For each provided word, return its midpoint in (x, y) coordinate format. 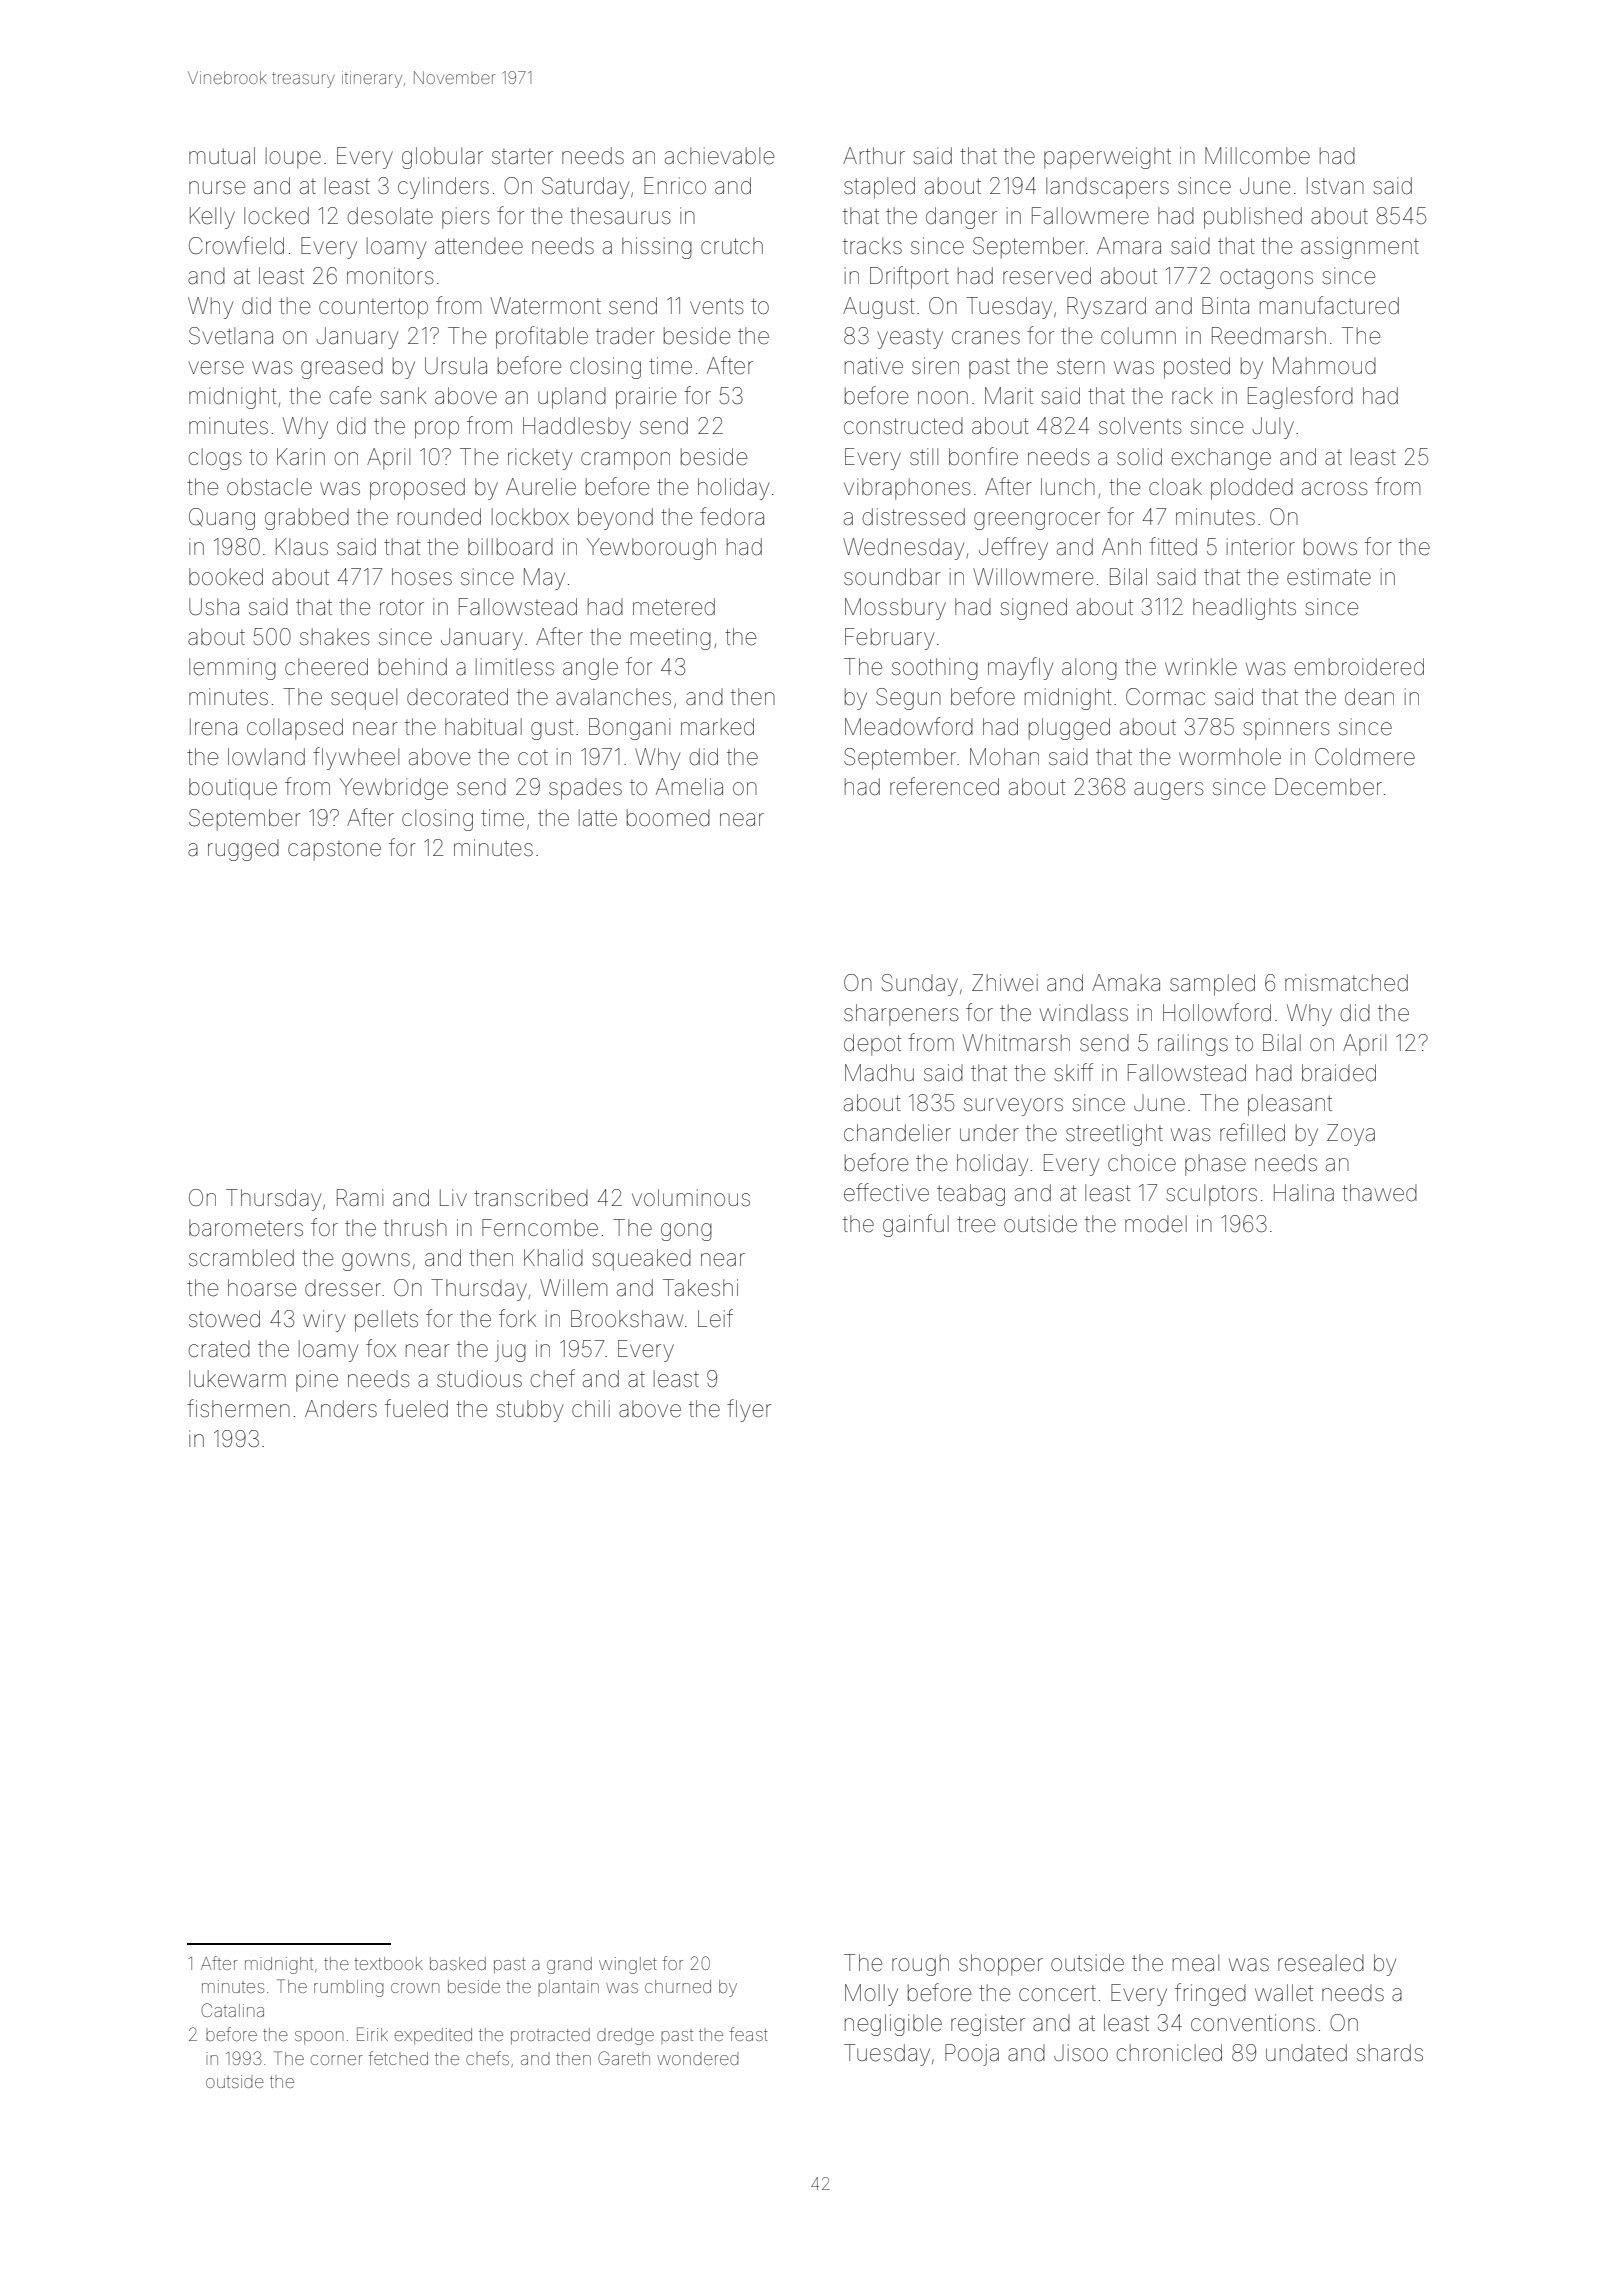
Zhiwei (1005, 983)
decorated (457, 697)
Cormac (1165, 697)
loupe (293, 158)
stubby (529, 1411)
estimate (1329, 577)
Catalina (232, 2010)
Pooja (972, 2055)
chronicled (1169, 2053)
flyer (749, 1410)
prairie (646, 398)
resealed (1321, 1963)
